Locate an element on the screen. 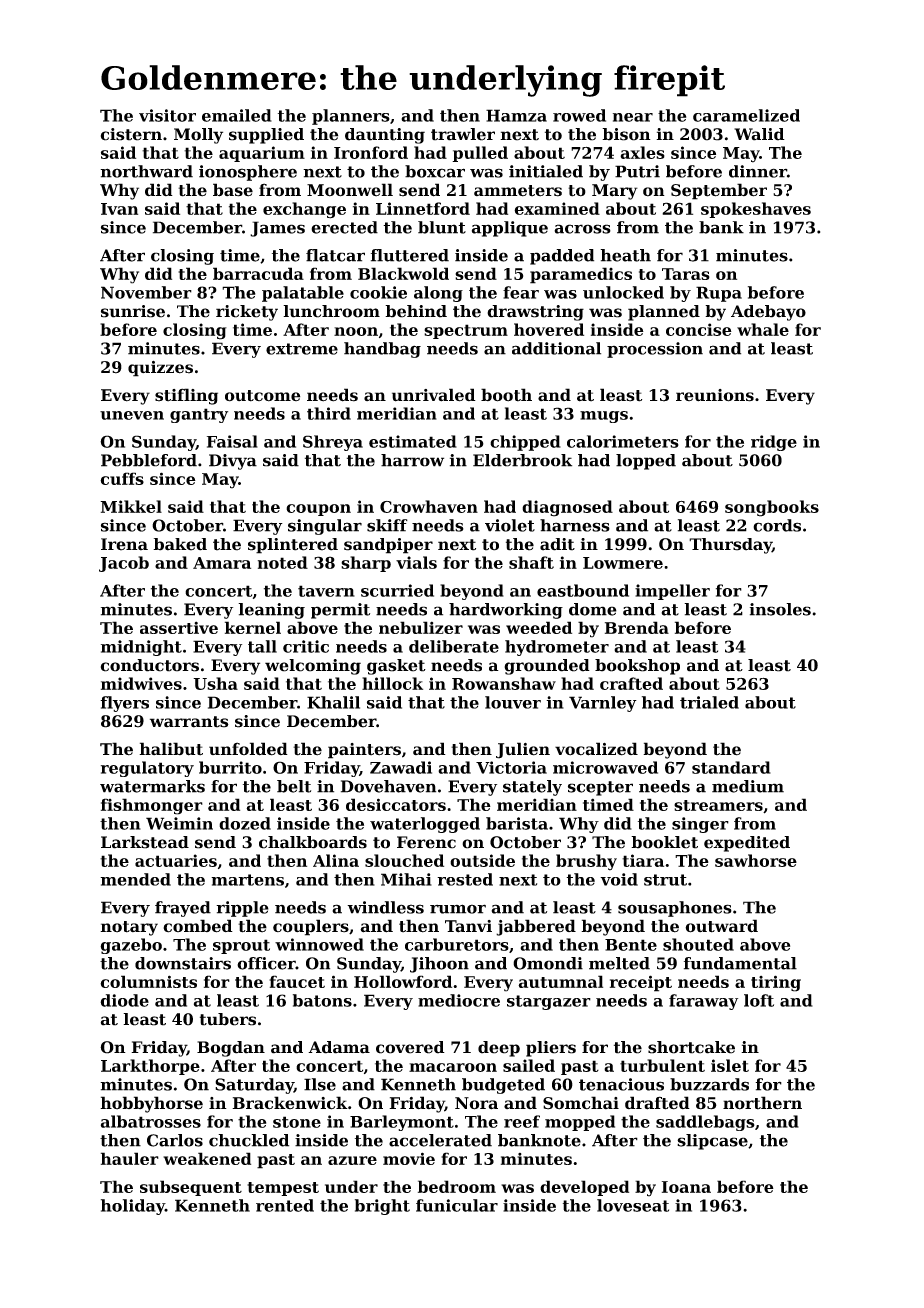  mugs is located at coordinates (604, 417).
